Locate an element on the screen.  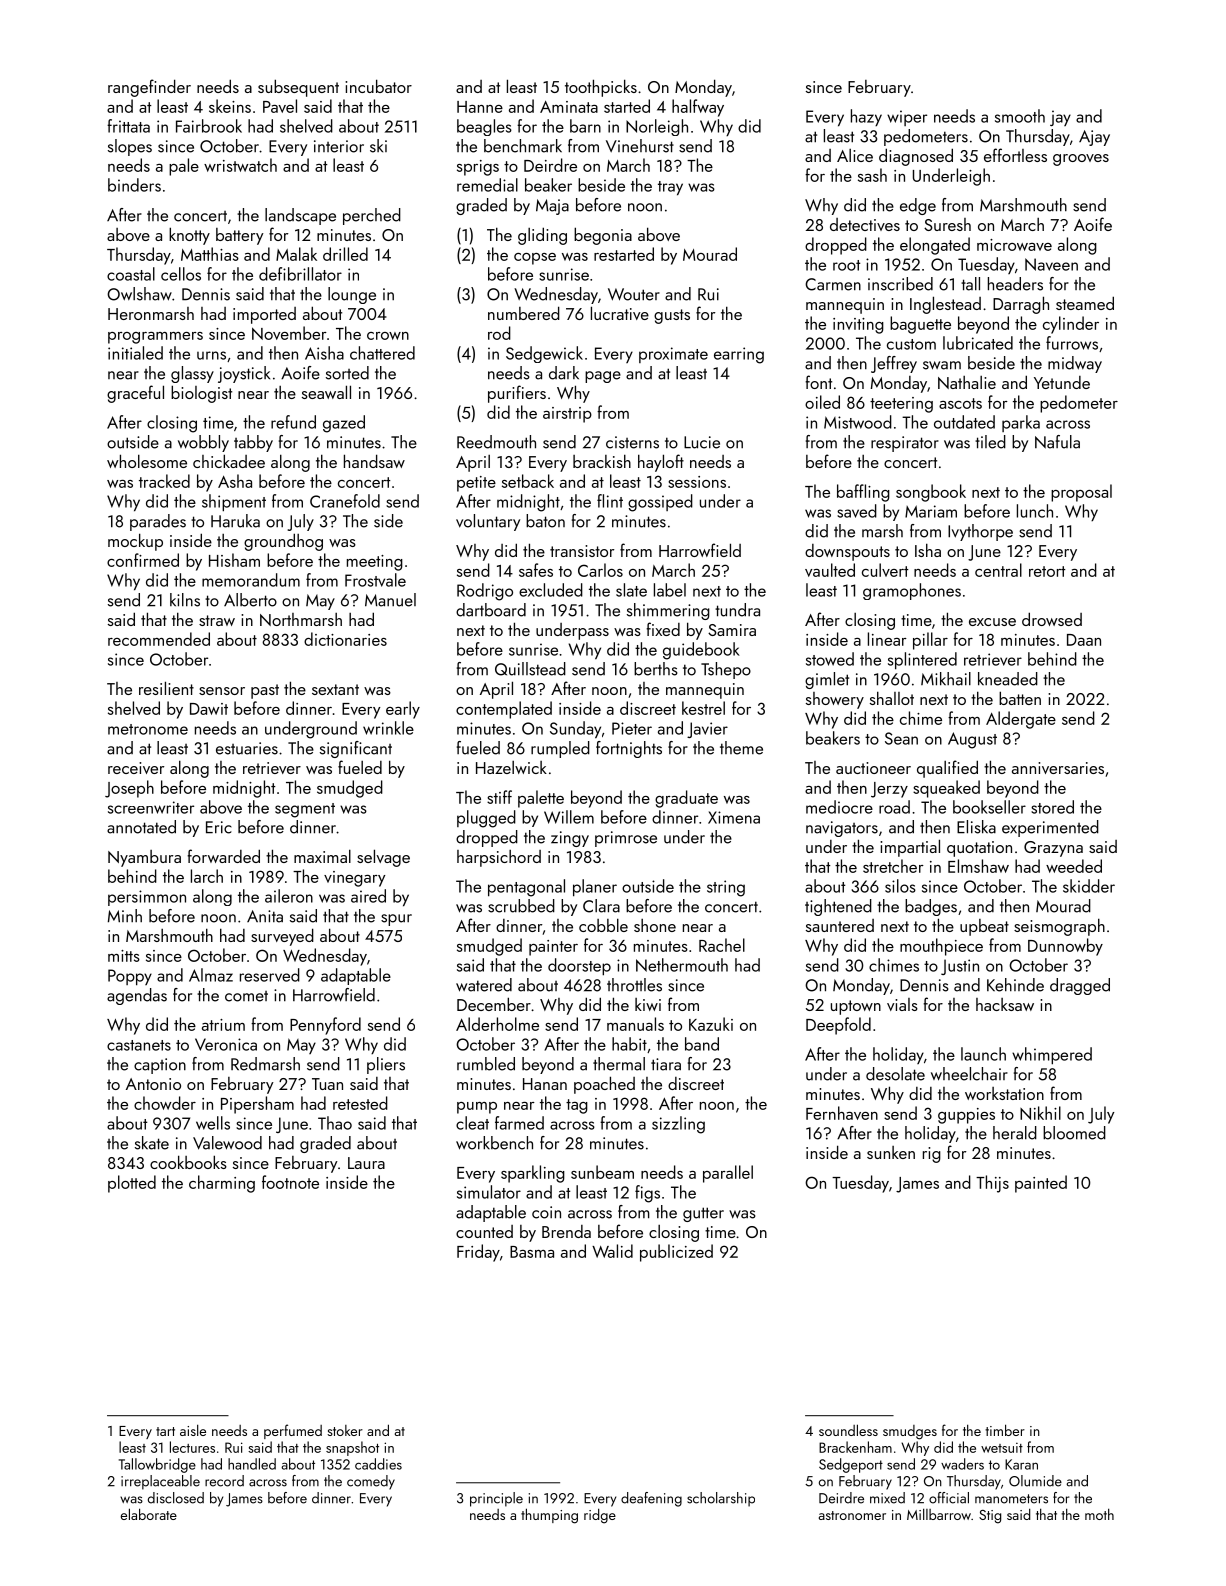
gossiped is located at coordinates (660, 503).
